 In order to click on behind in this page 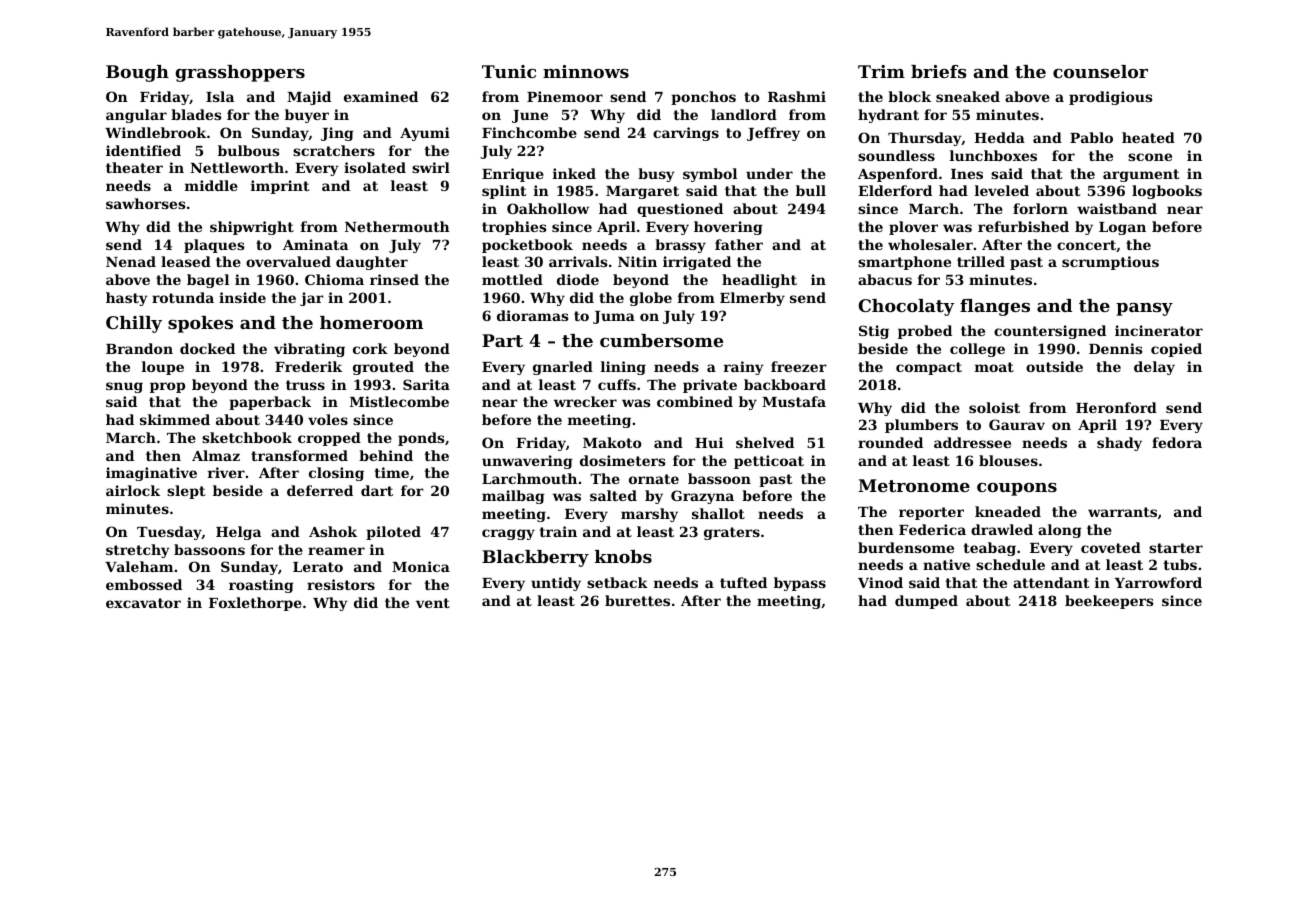, I will do `click(386, 455)`.
